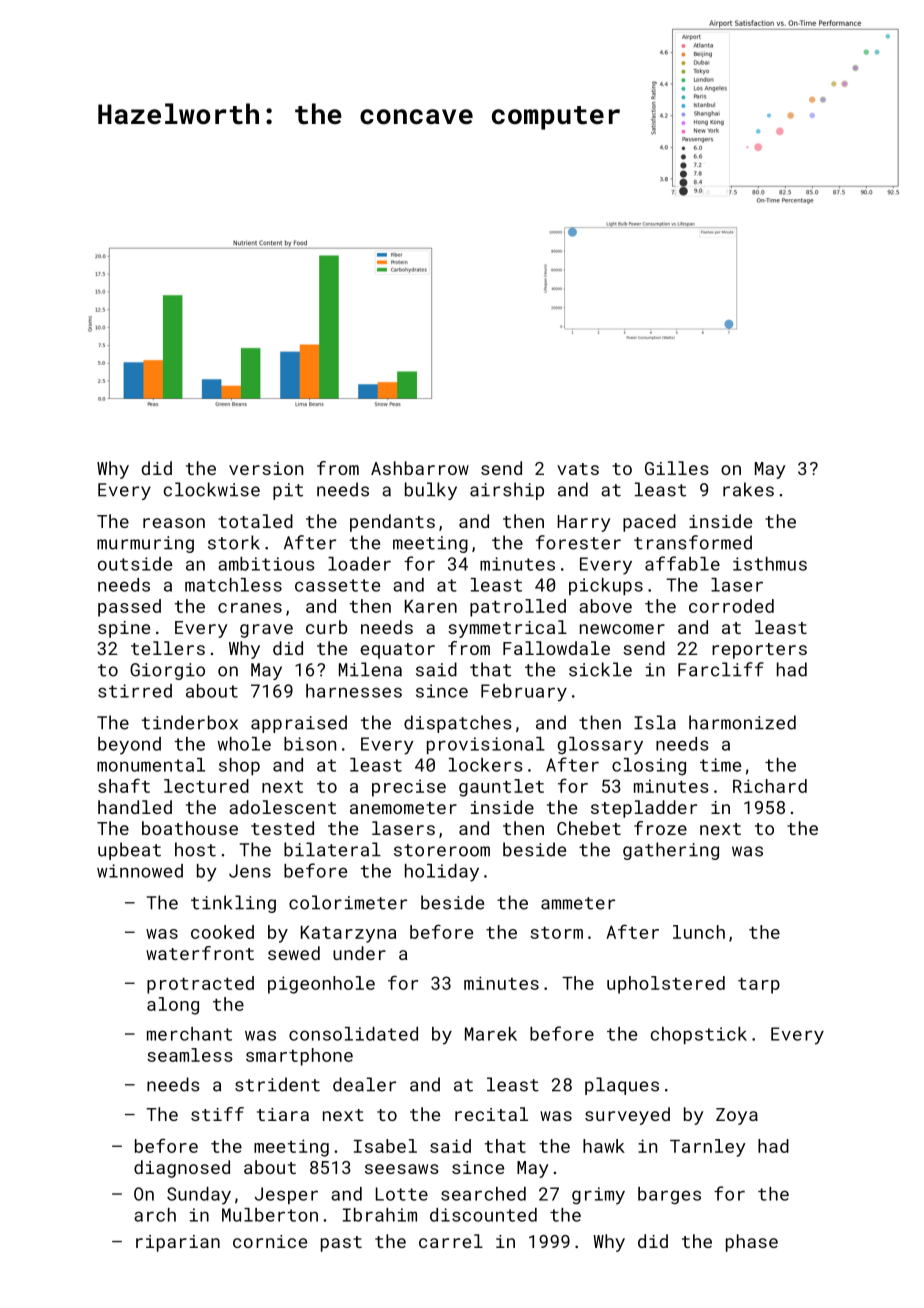 Image resolution: width=924 pixels, height=1308 pixels. I want to click on clockwise, so click(212, 489).
